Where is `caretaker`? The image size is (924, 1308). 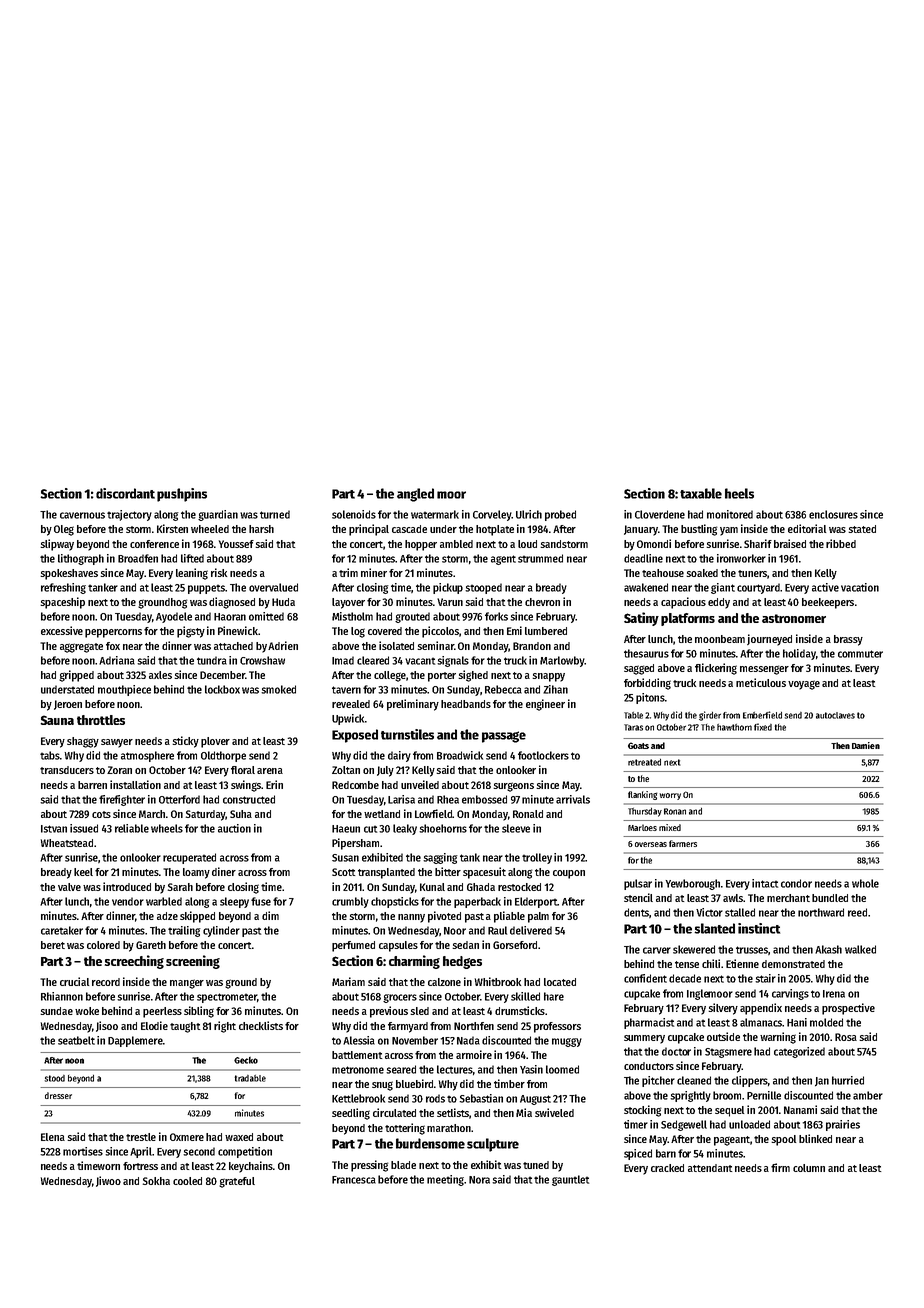 caretaker is located at coordinates (62, 930).
